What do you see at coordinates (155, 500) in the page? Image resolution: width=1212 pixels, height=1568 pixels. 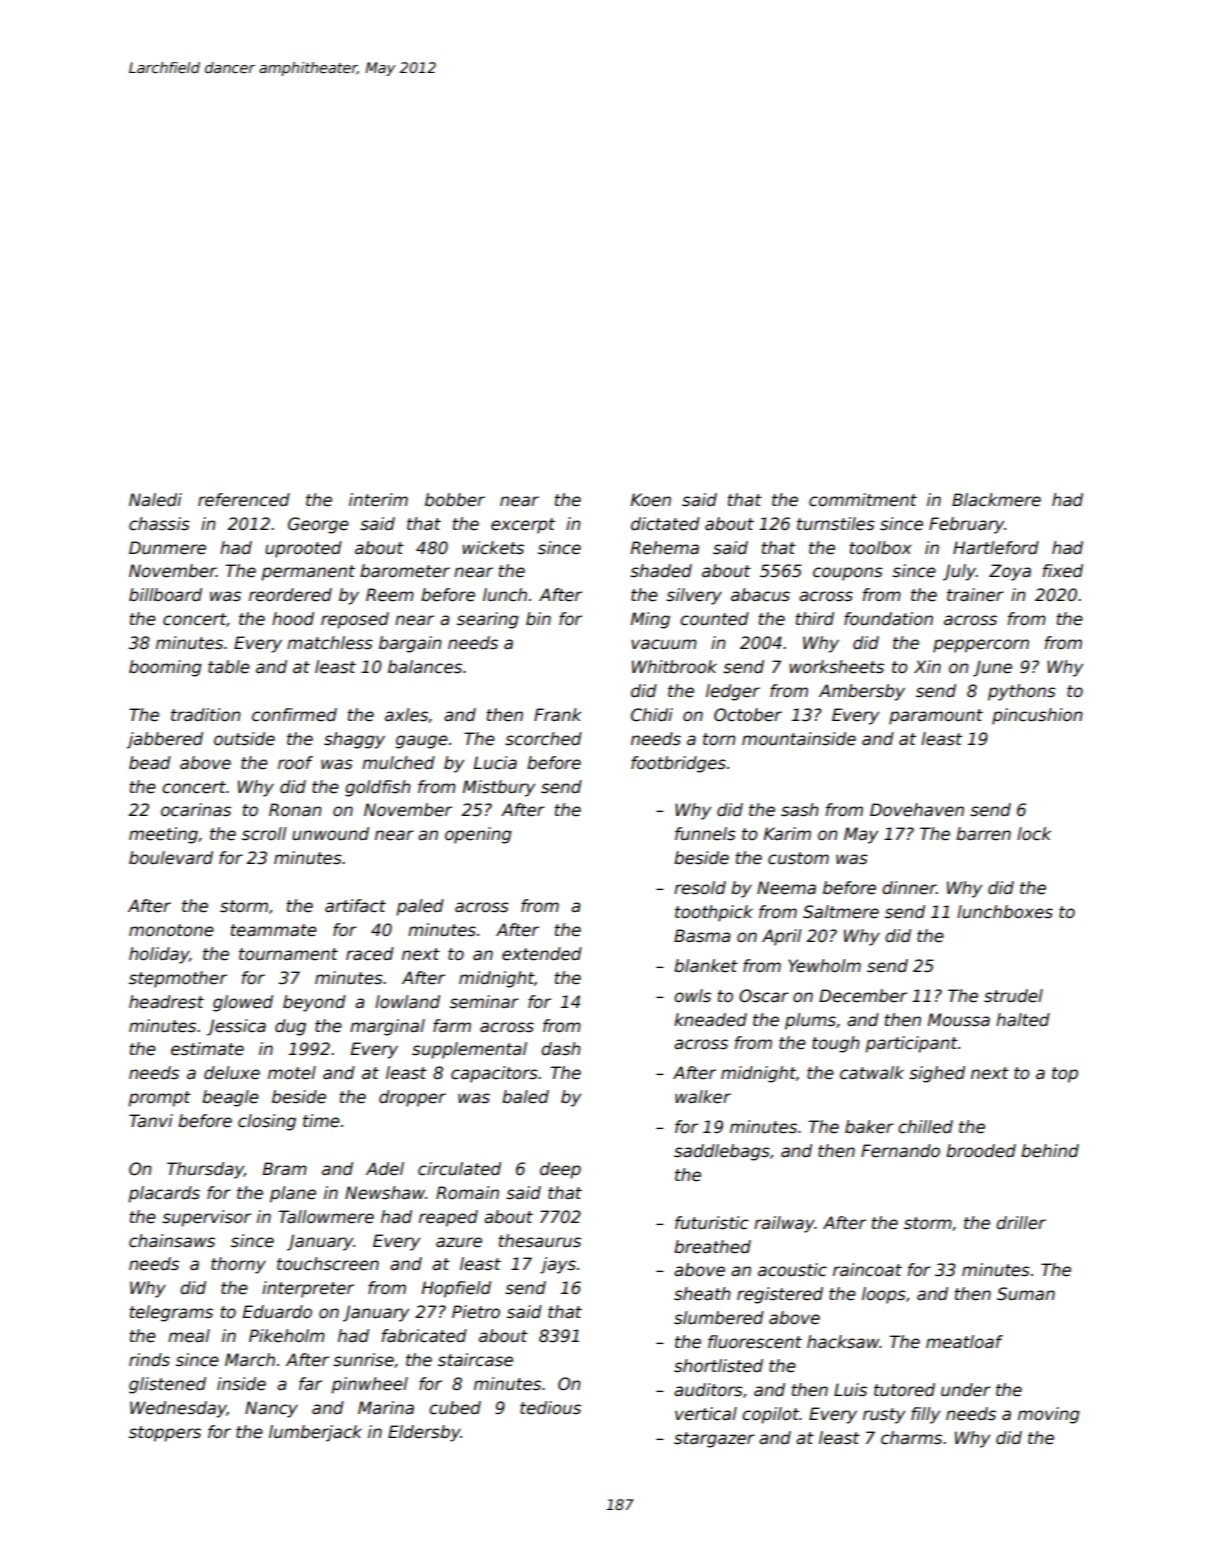 I see `Naledi` at bounding box center [155, 500].
